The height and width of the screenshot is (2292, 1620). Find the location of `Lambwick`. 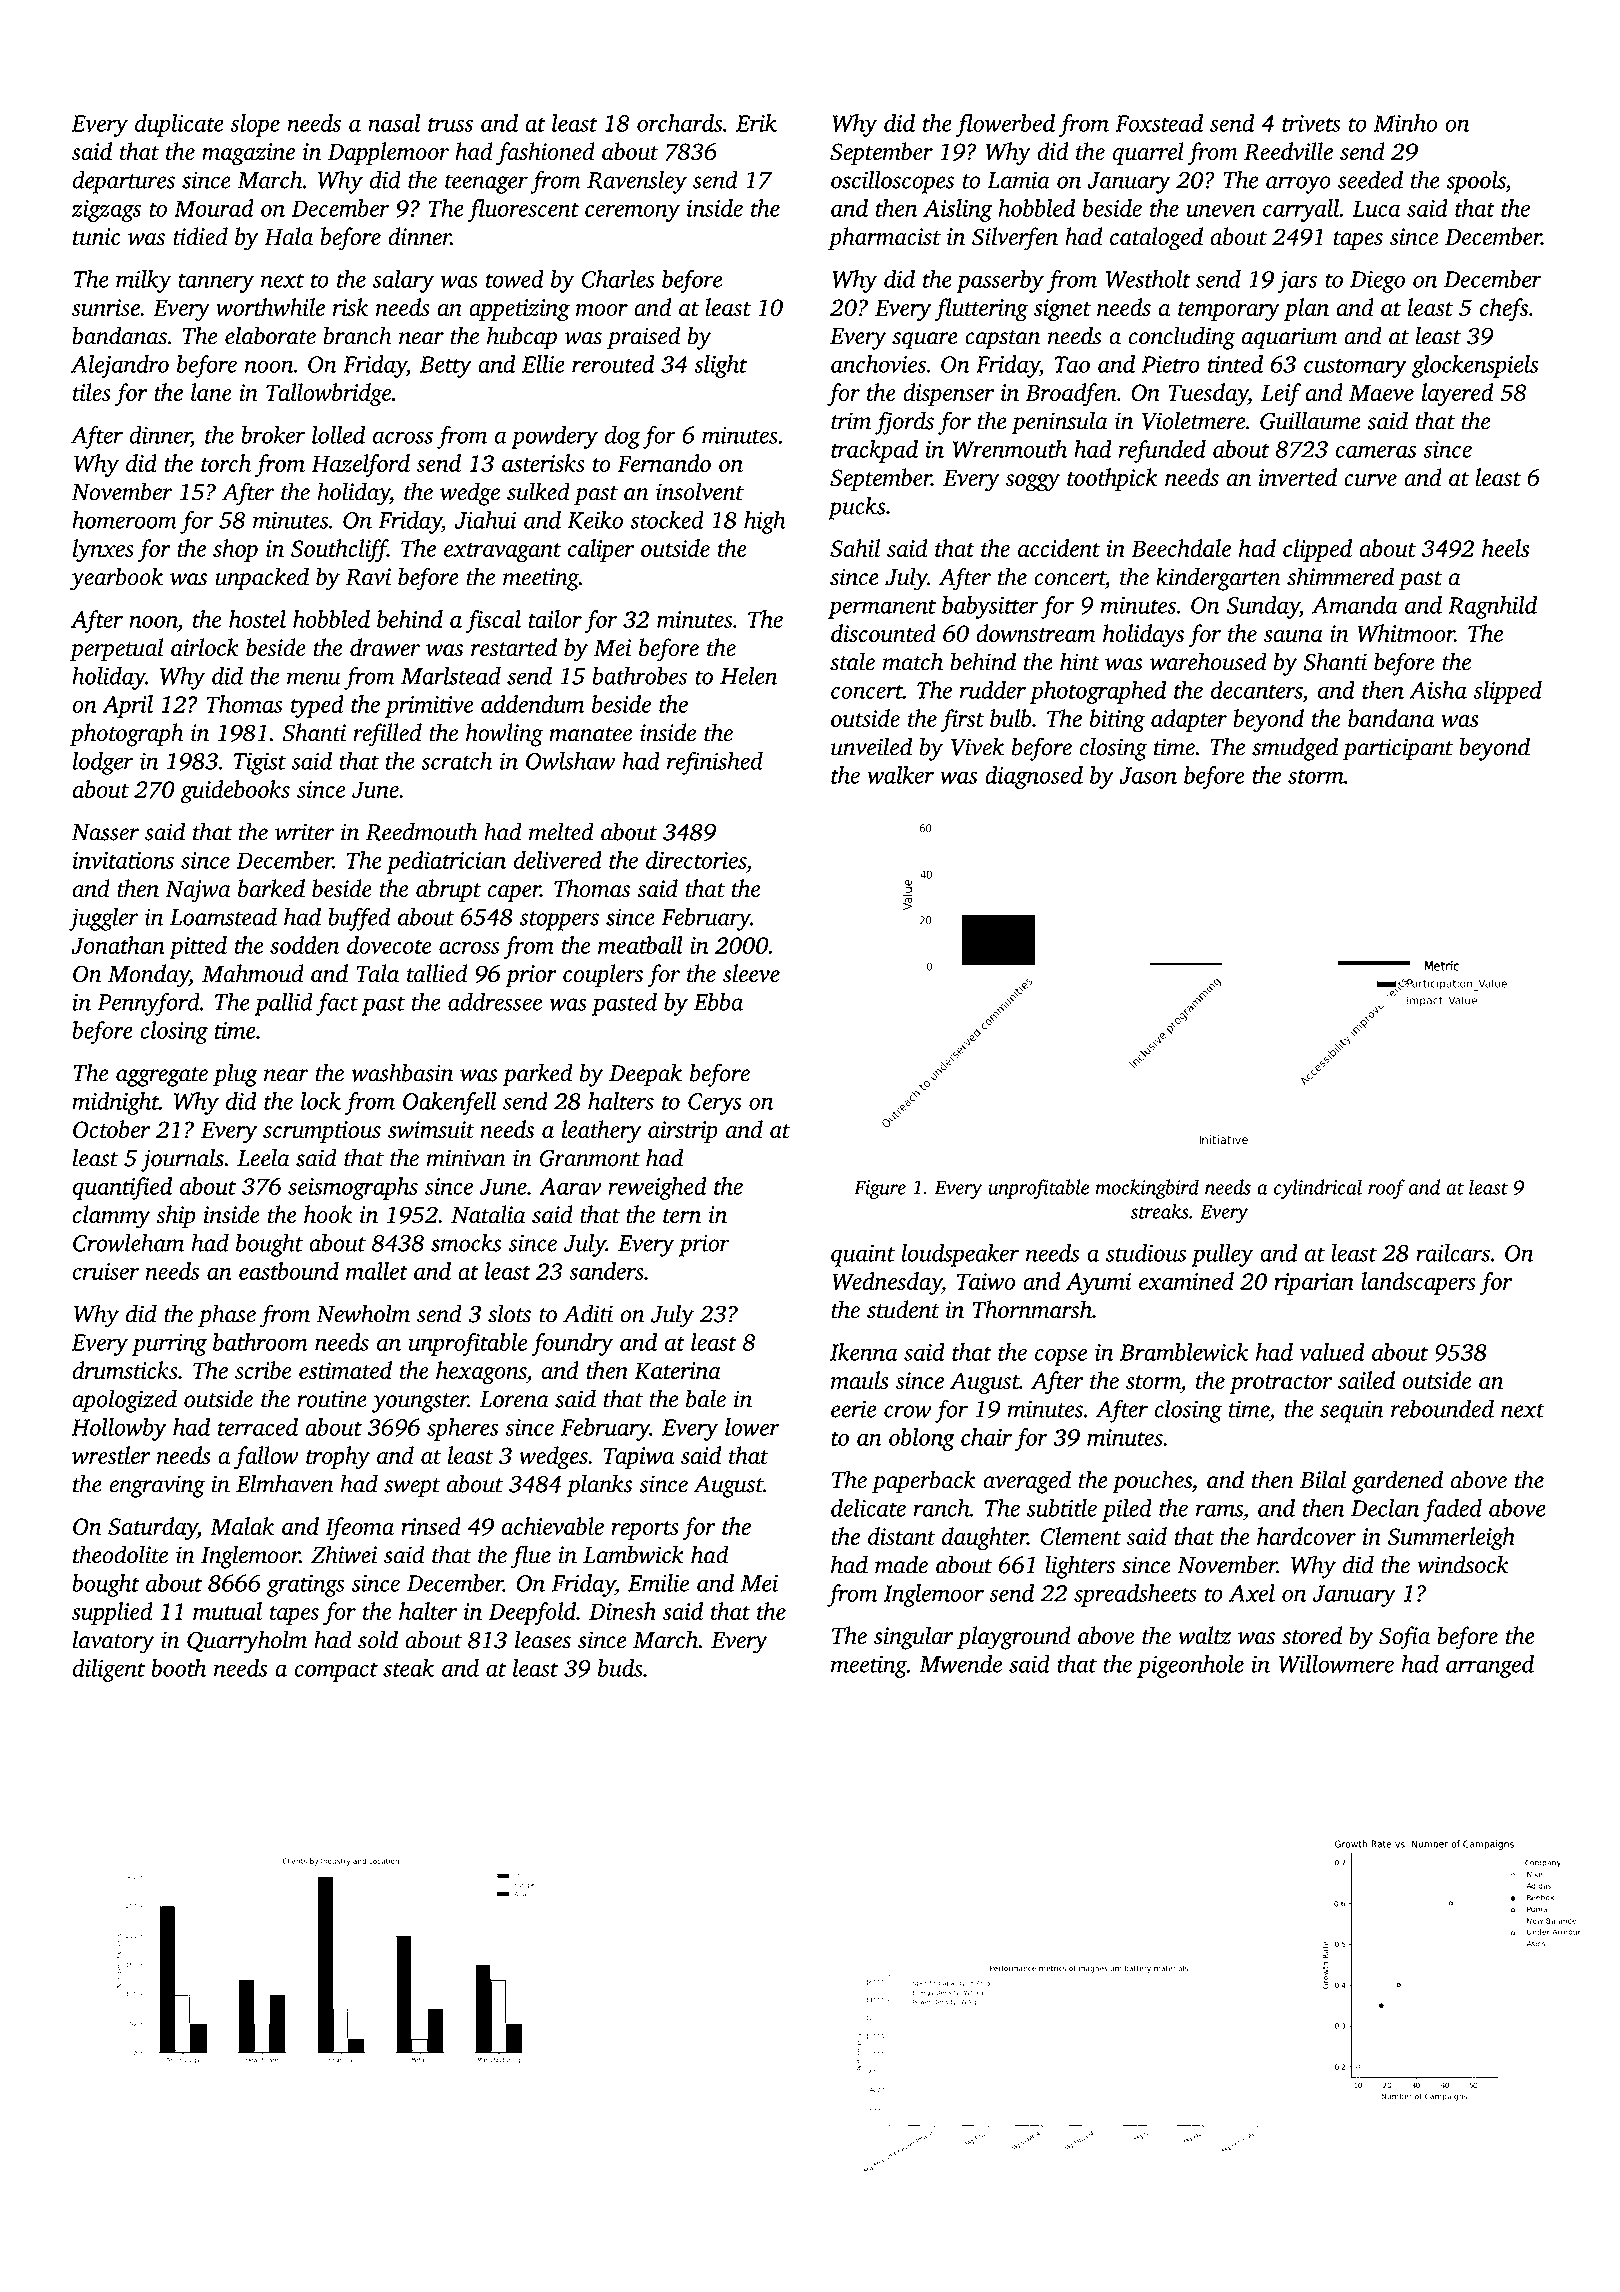

Lambwick is located at coordinates (633, 1554).
